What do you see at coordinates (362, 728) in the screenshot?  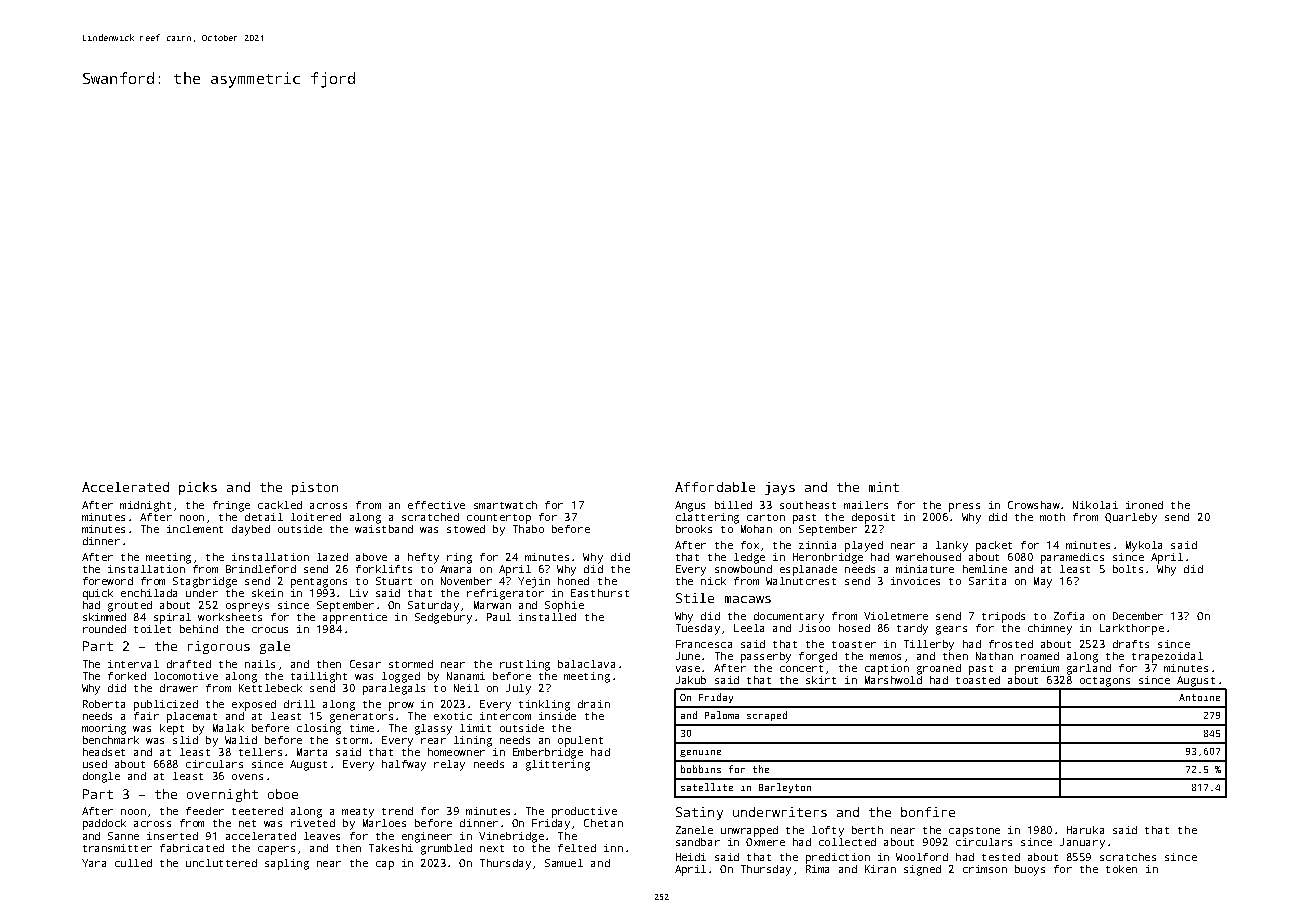 I see `time` at bounding box center [362, 728].
